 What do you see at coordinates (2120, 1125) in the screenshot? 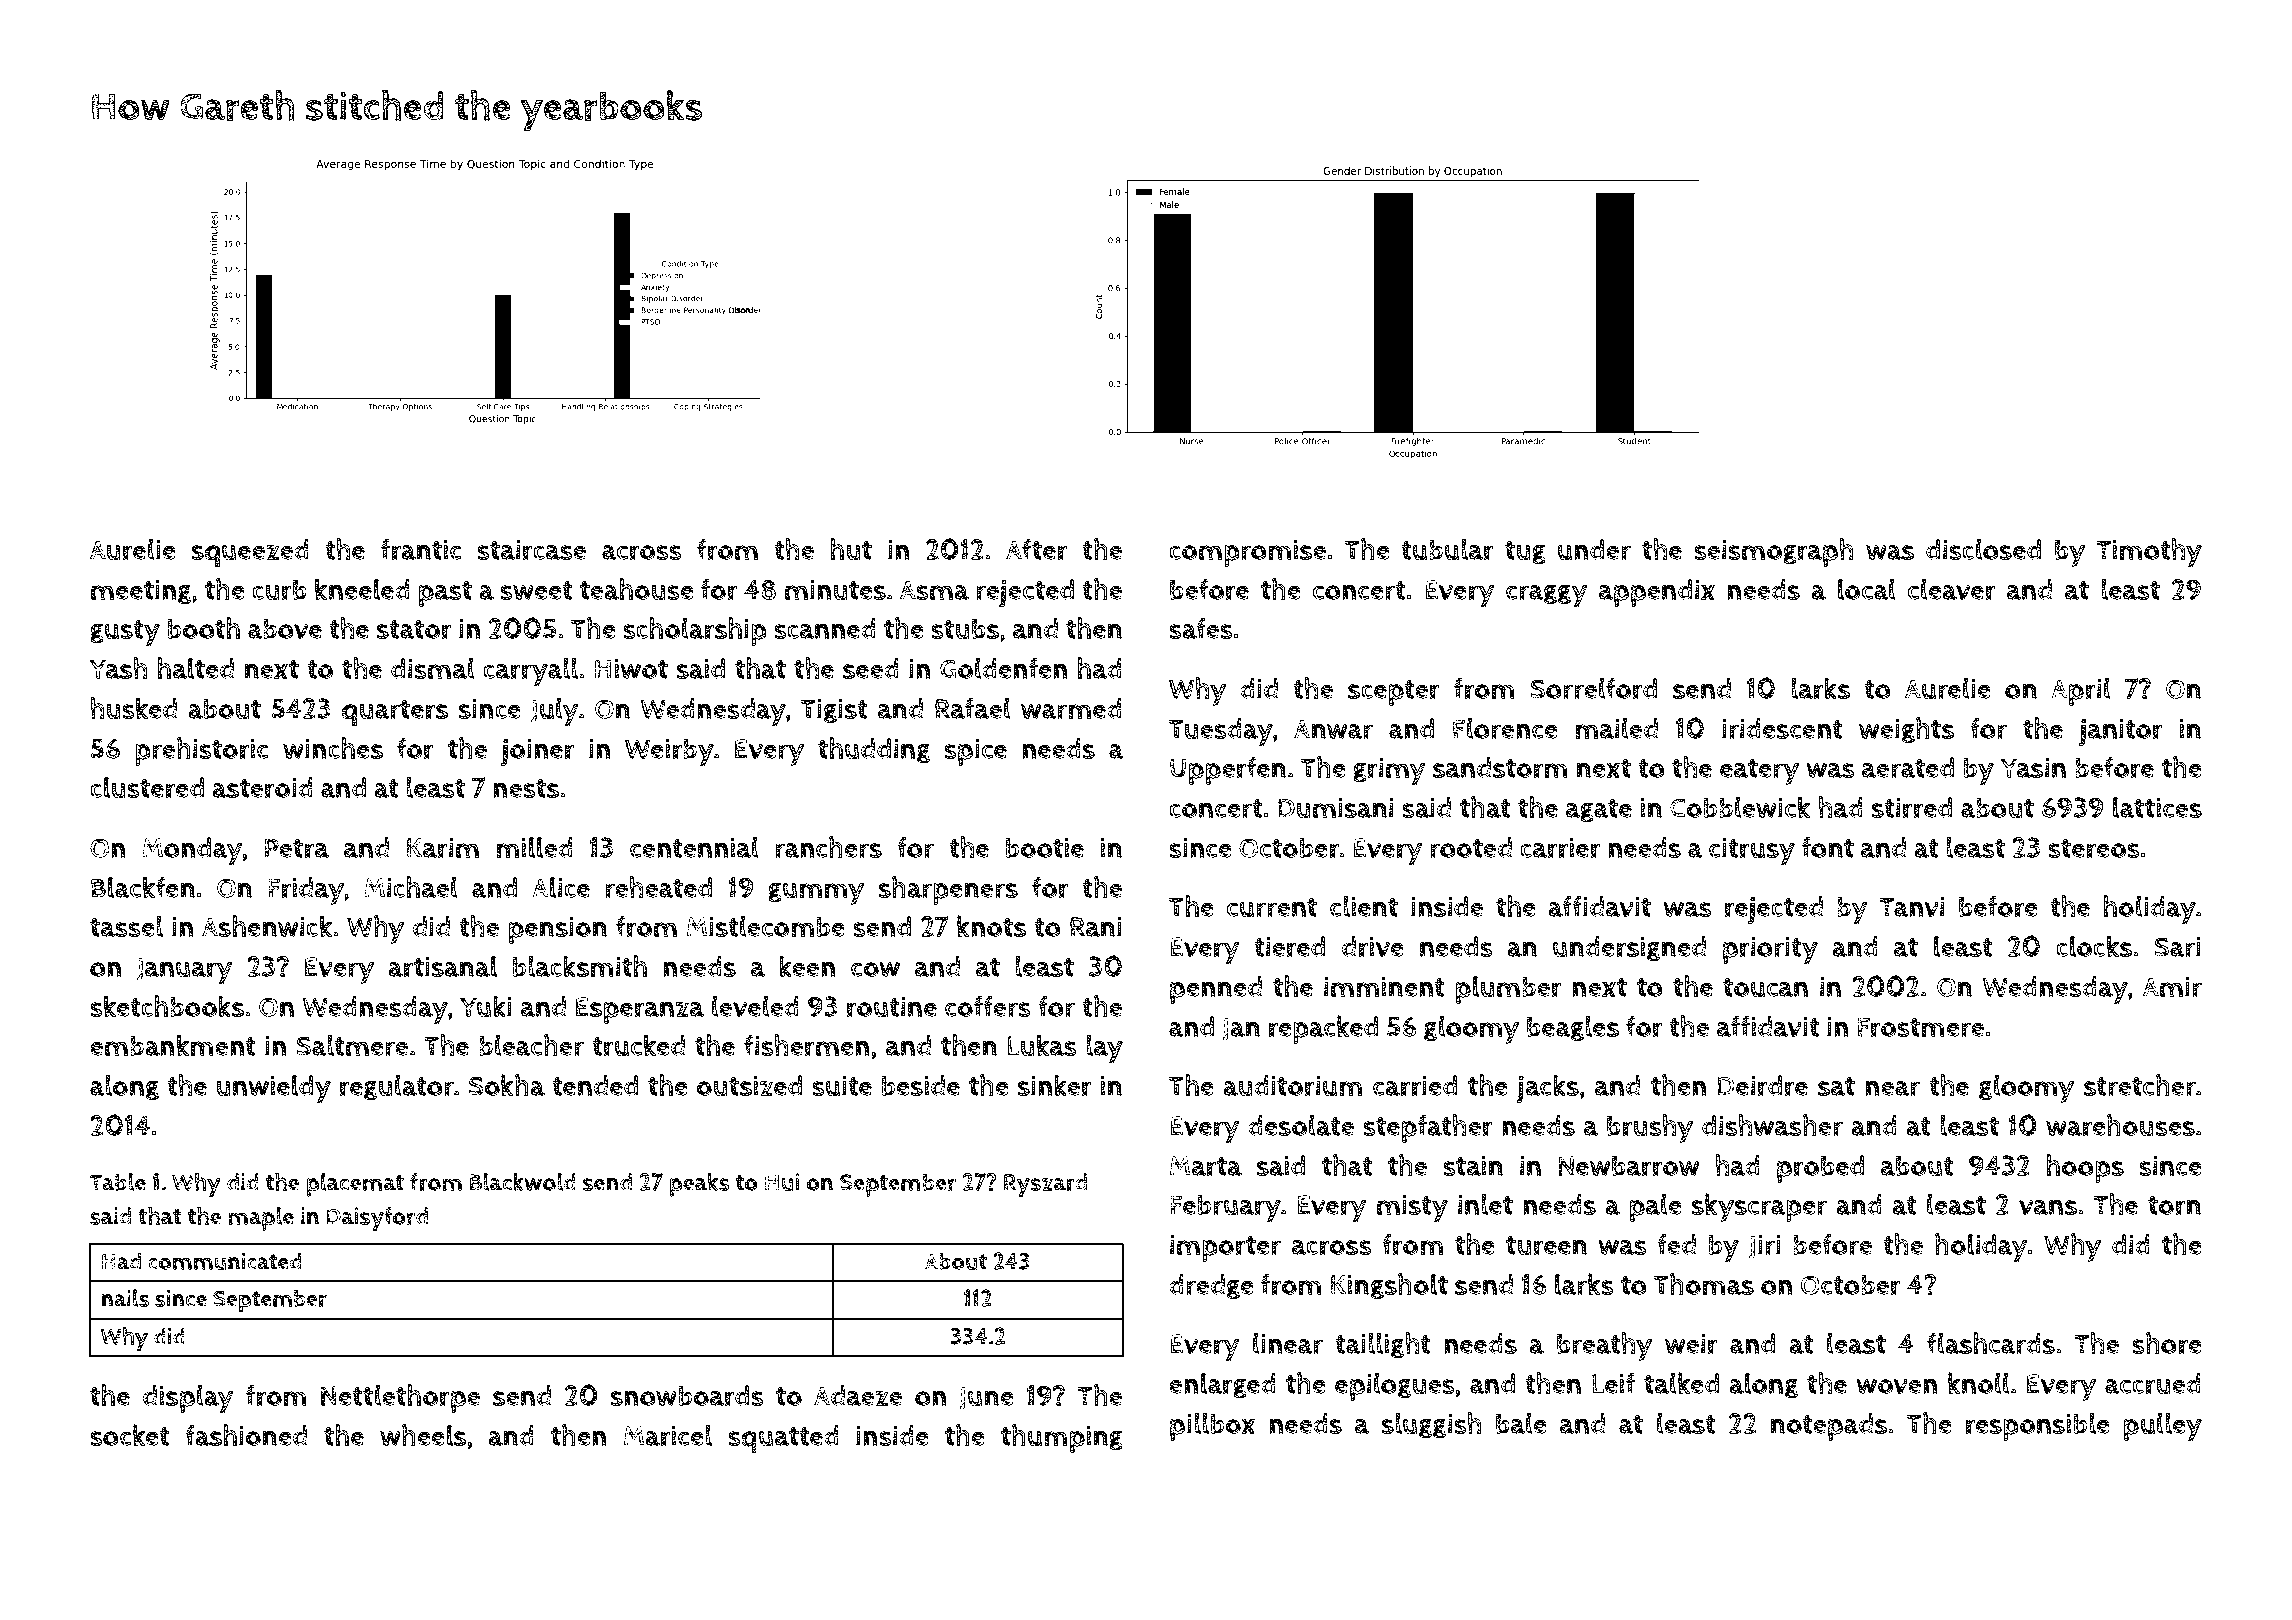
I see `warehouses` at bounding box center [2120, 1125].
